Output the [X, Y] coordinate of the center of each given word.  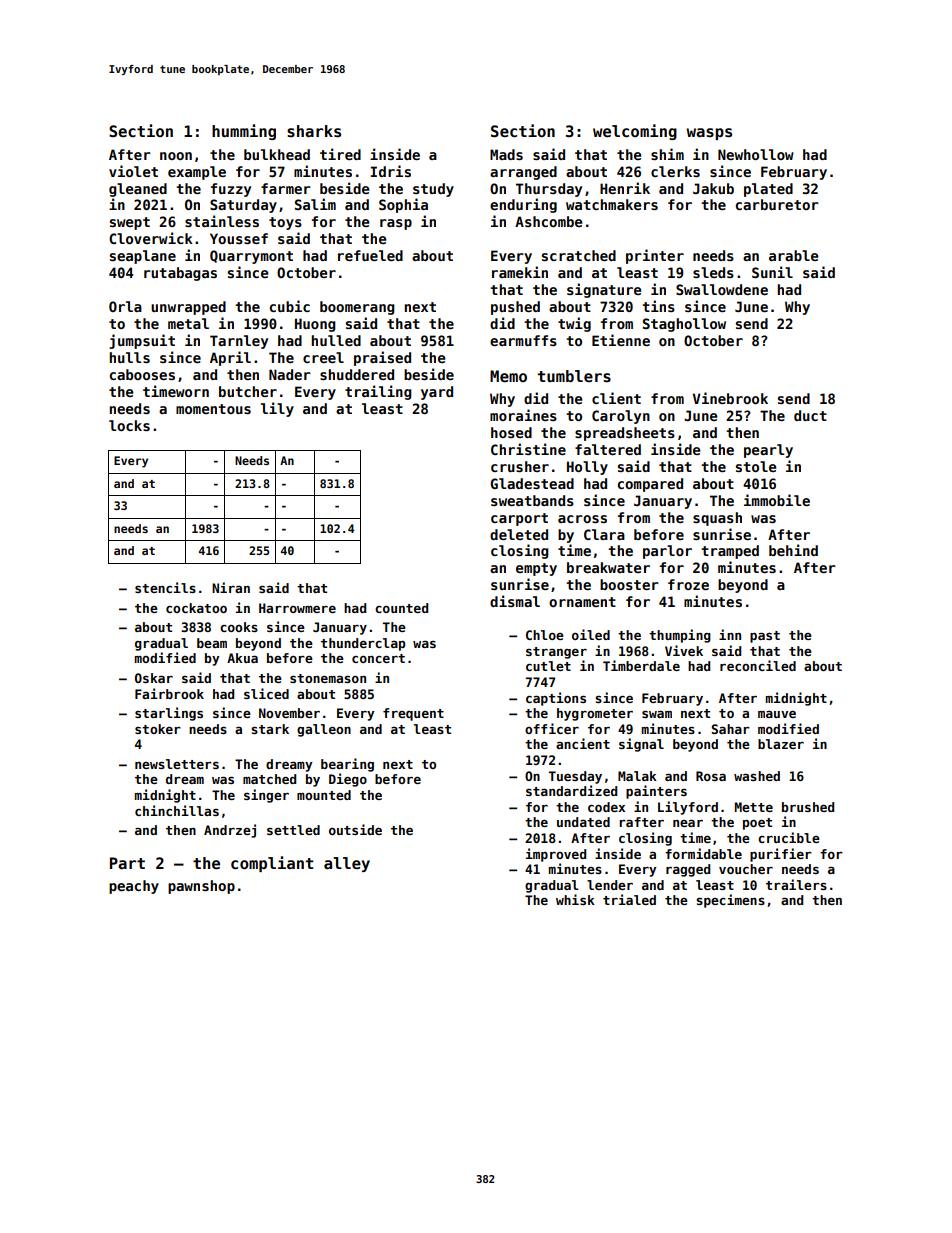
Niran [231, 587]
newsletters [177, 764]
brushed [808, 807]
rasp [396, 224]
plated [768, 190]
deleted [519, 534]
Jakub [713, 188]
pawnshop [201, 887]
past [765, 637]
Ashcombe [549, 221]
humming [244, 132]
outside [355, 829]
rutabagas [180, 274]
